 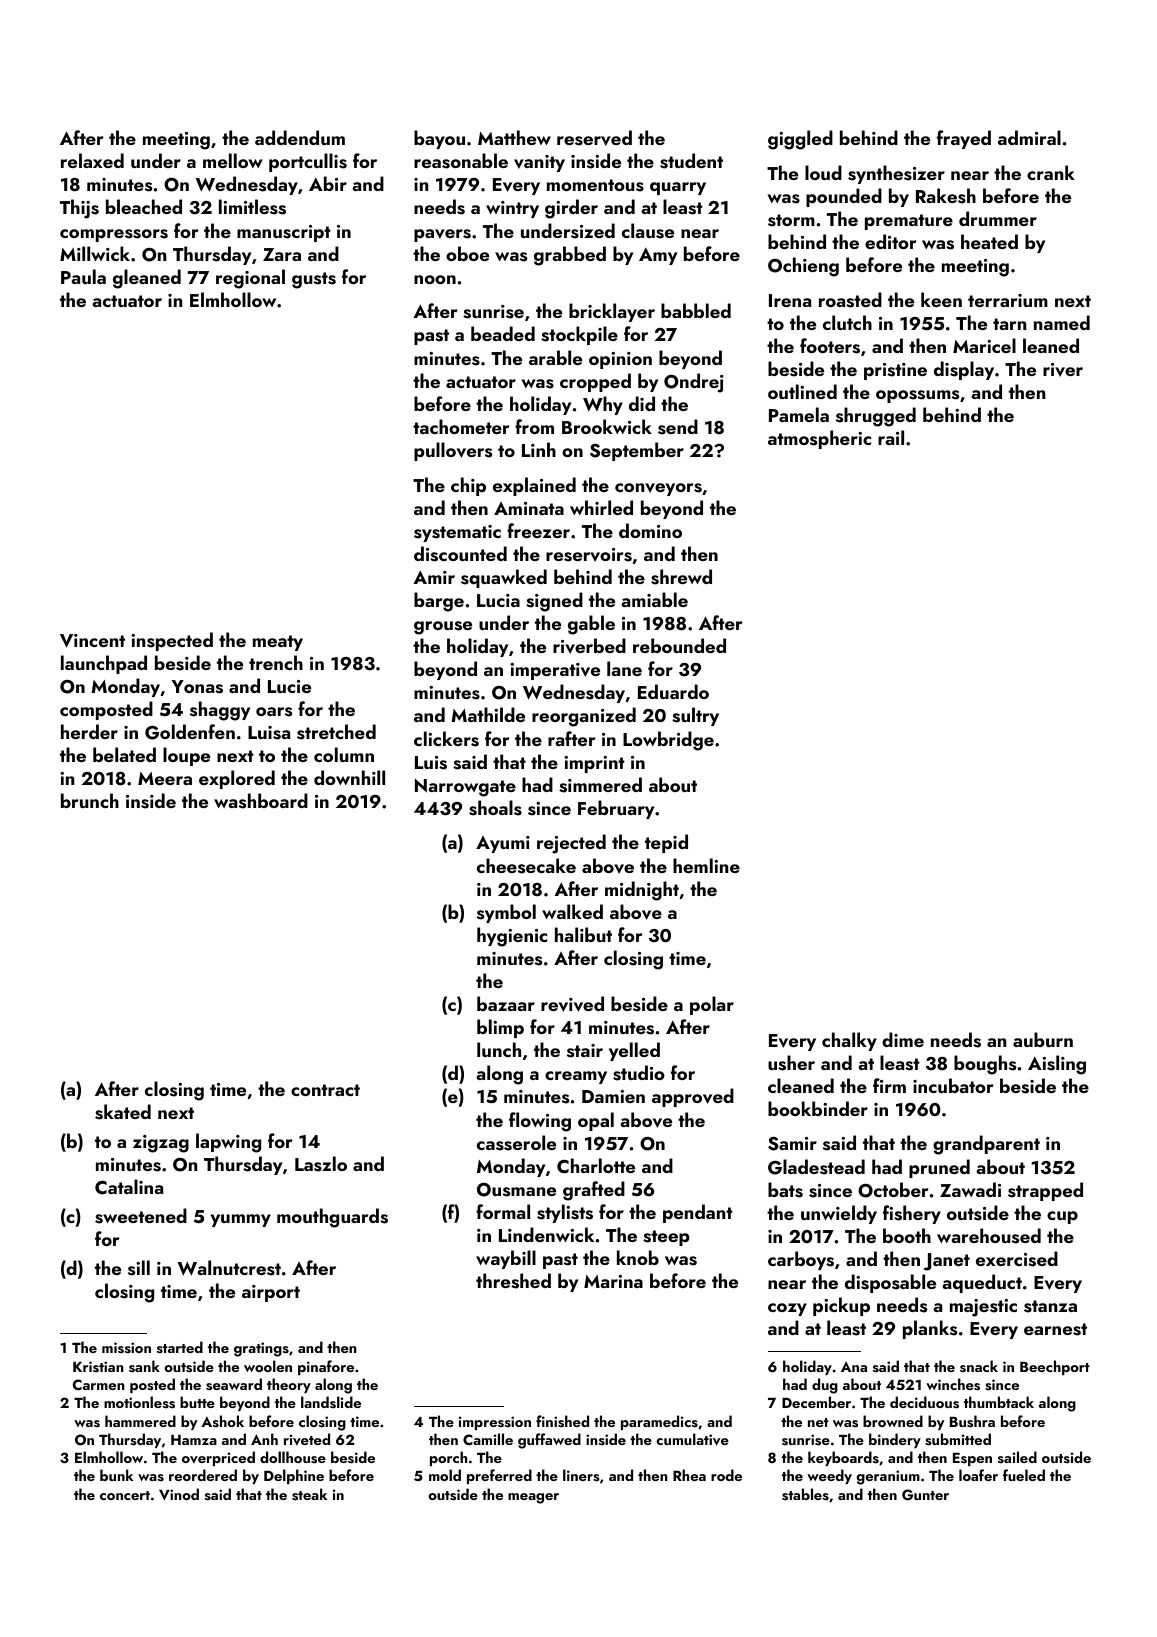 What do you see at coordinates (891, 437) in the image?
I see `rail` at bounding box center [891, 437].
